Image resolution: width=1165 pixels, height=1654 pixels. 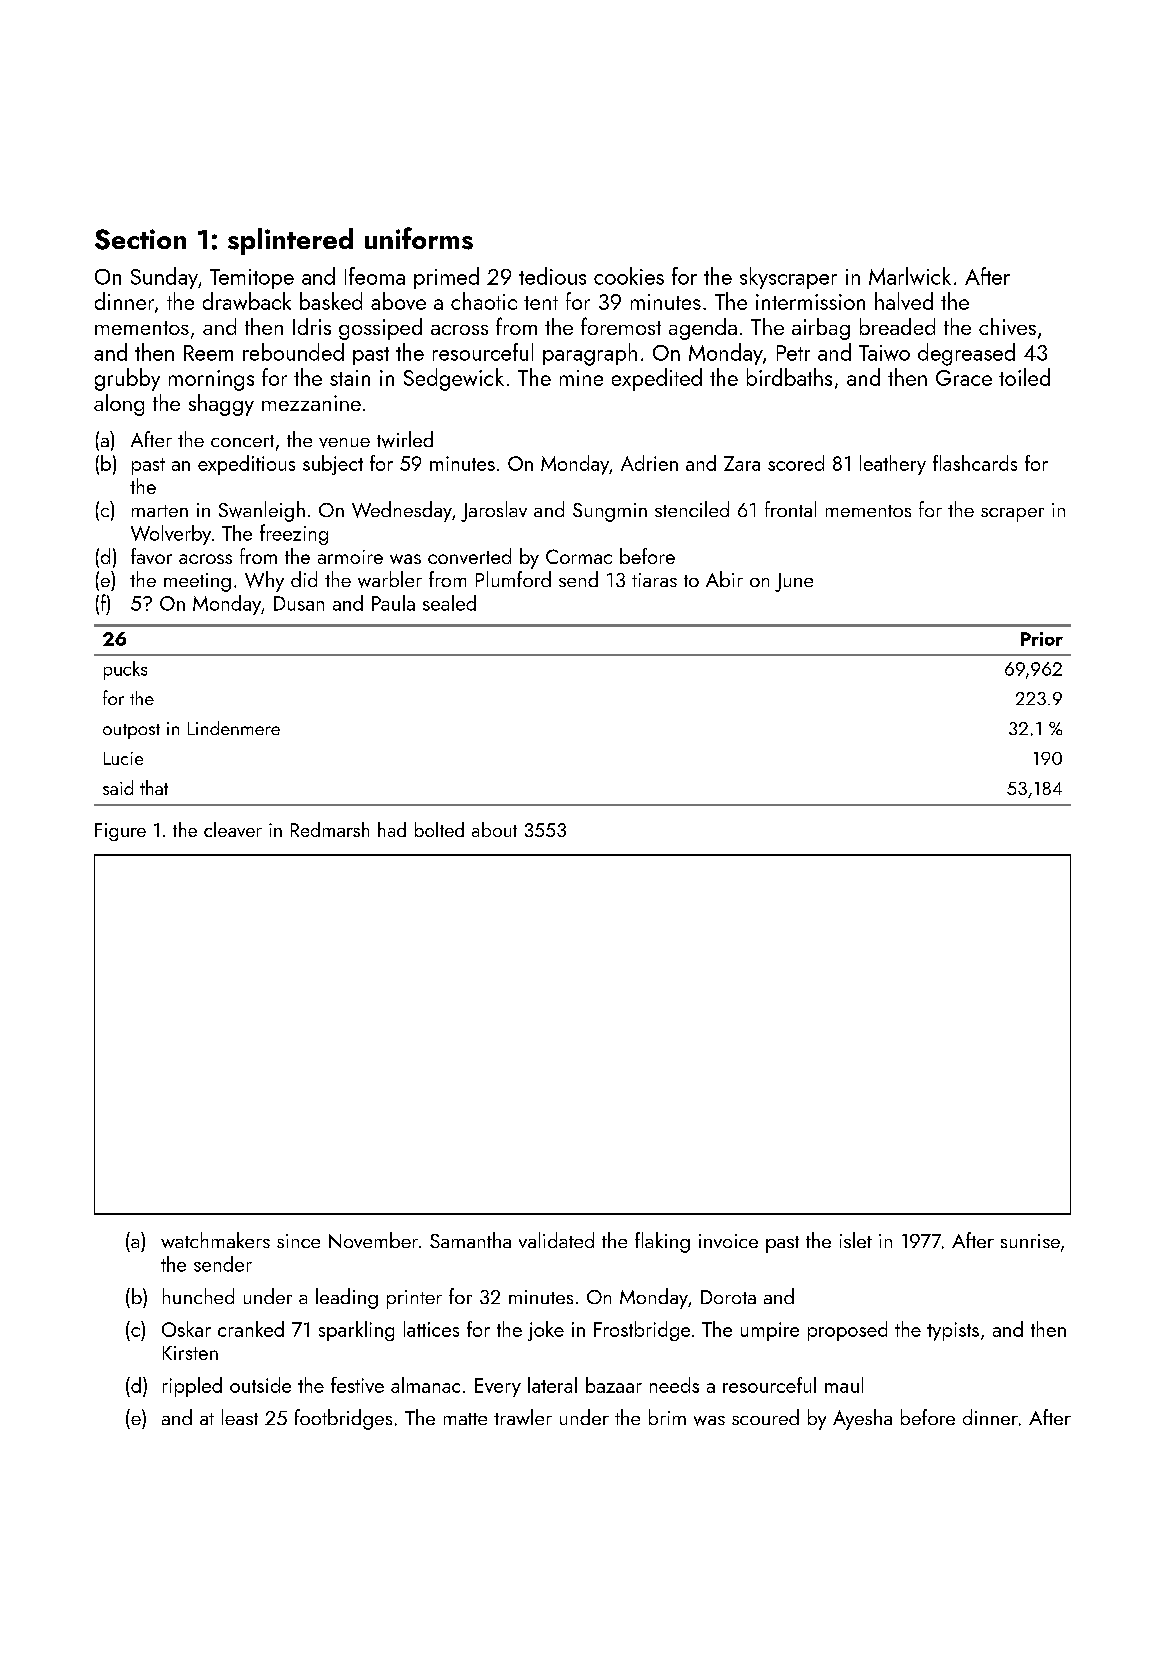 I want to click on Prior, so click(x=1042, y=639).
